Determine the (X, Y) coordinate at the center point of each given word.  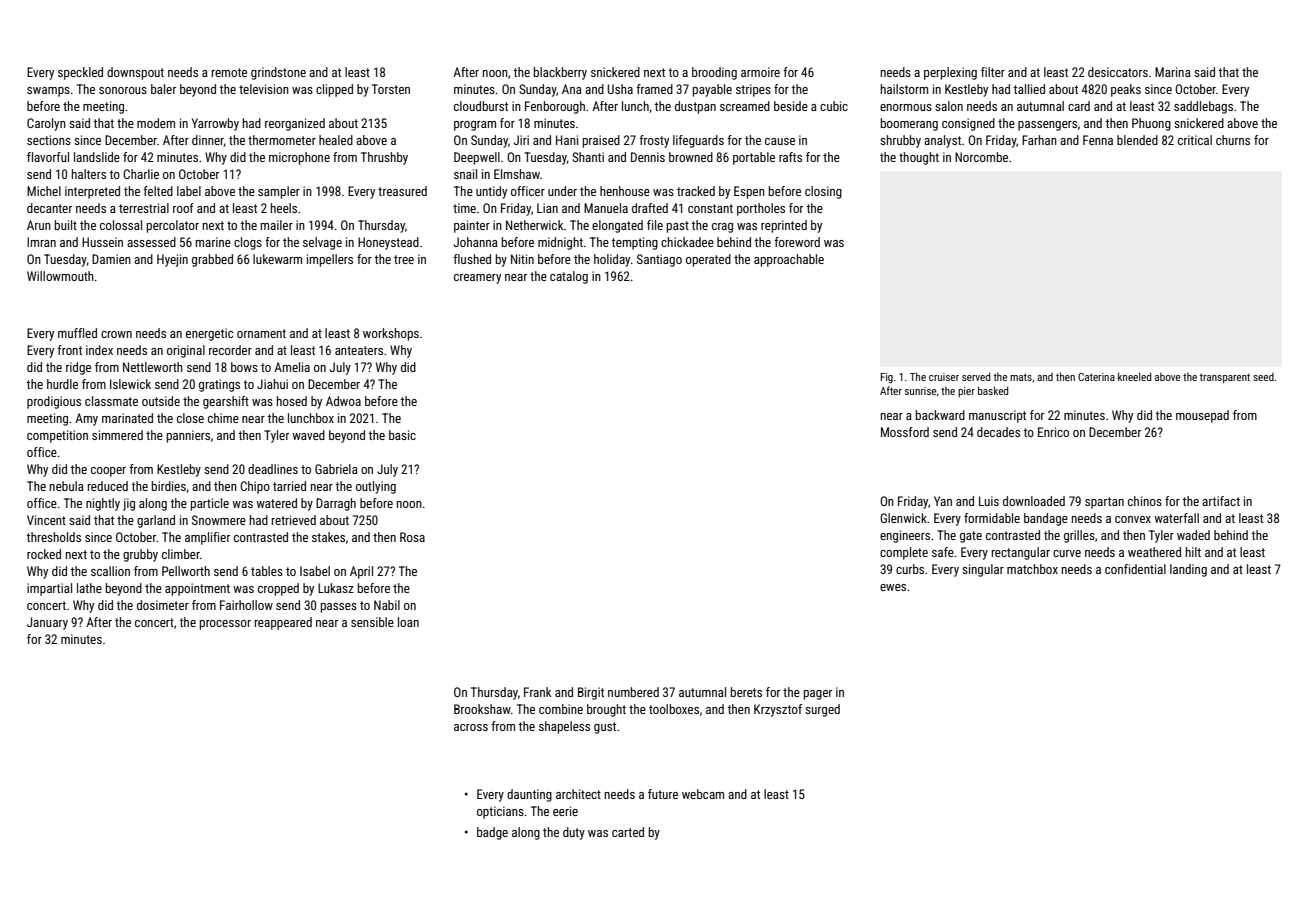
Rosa (412, 537)
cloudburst (481, 106)
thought (919, 158)
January (47, 623)
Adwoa (343, 401)
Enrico (1053, 432)
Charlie (141, 174)
